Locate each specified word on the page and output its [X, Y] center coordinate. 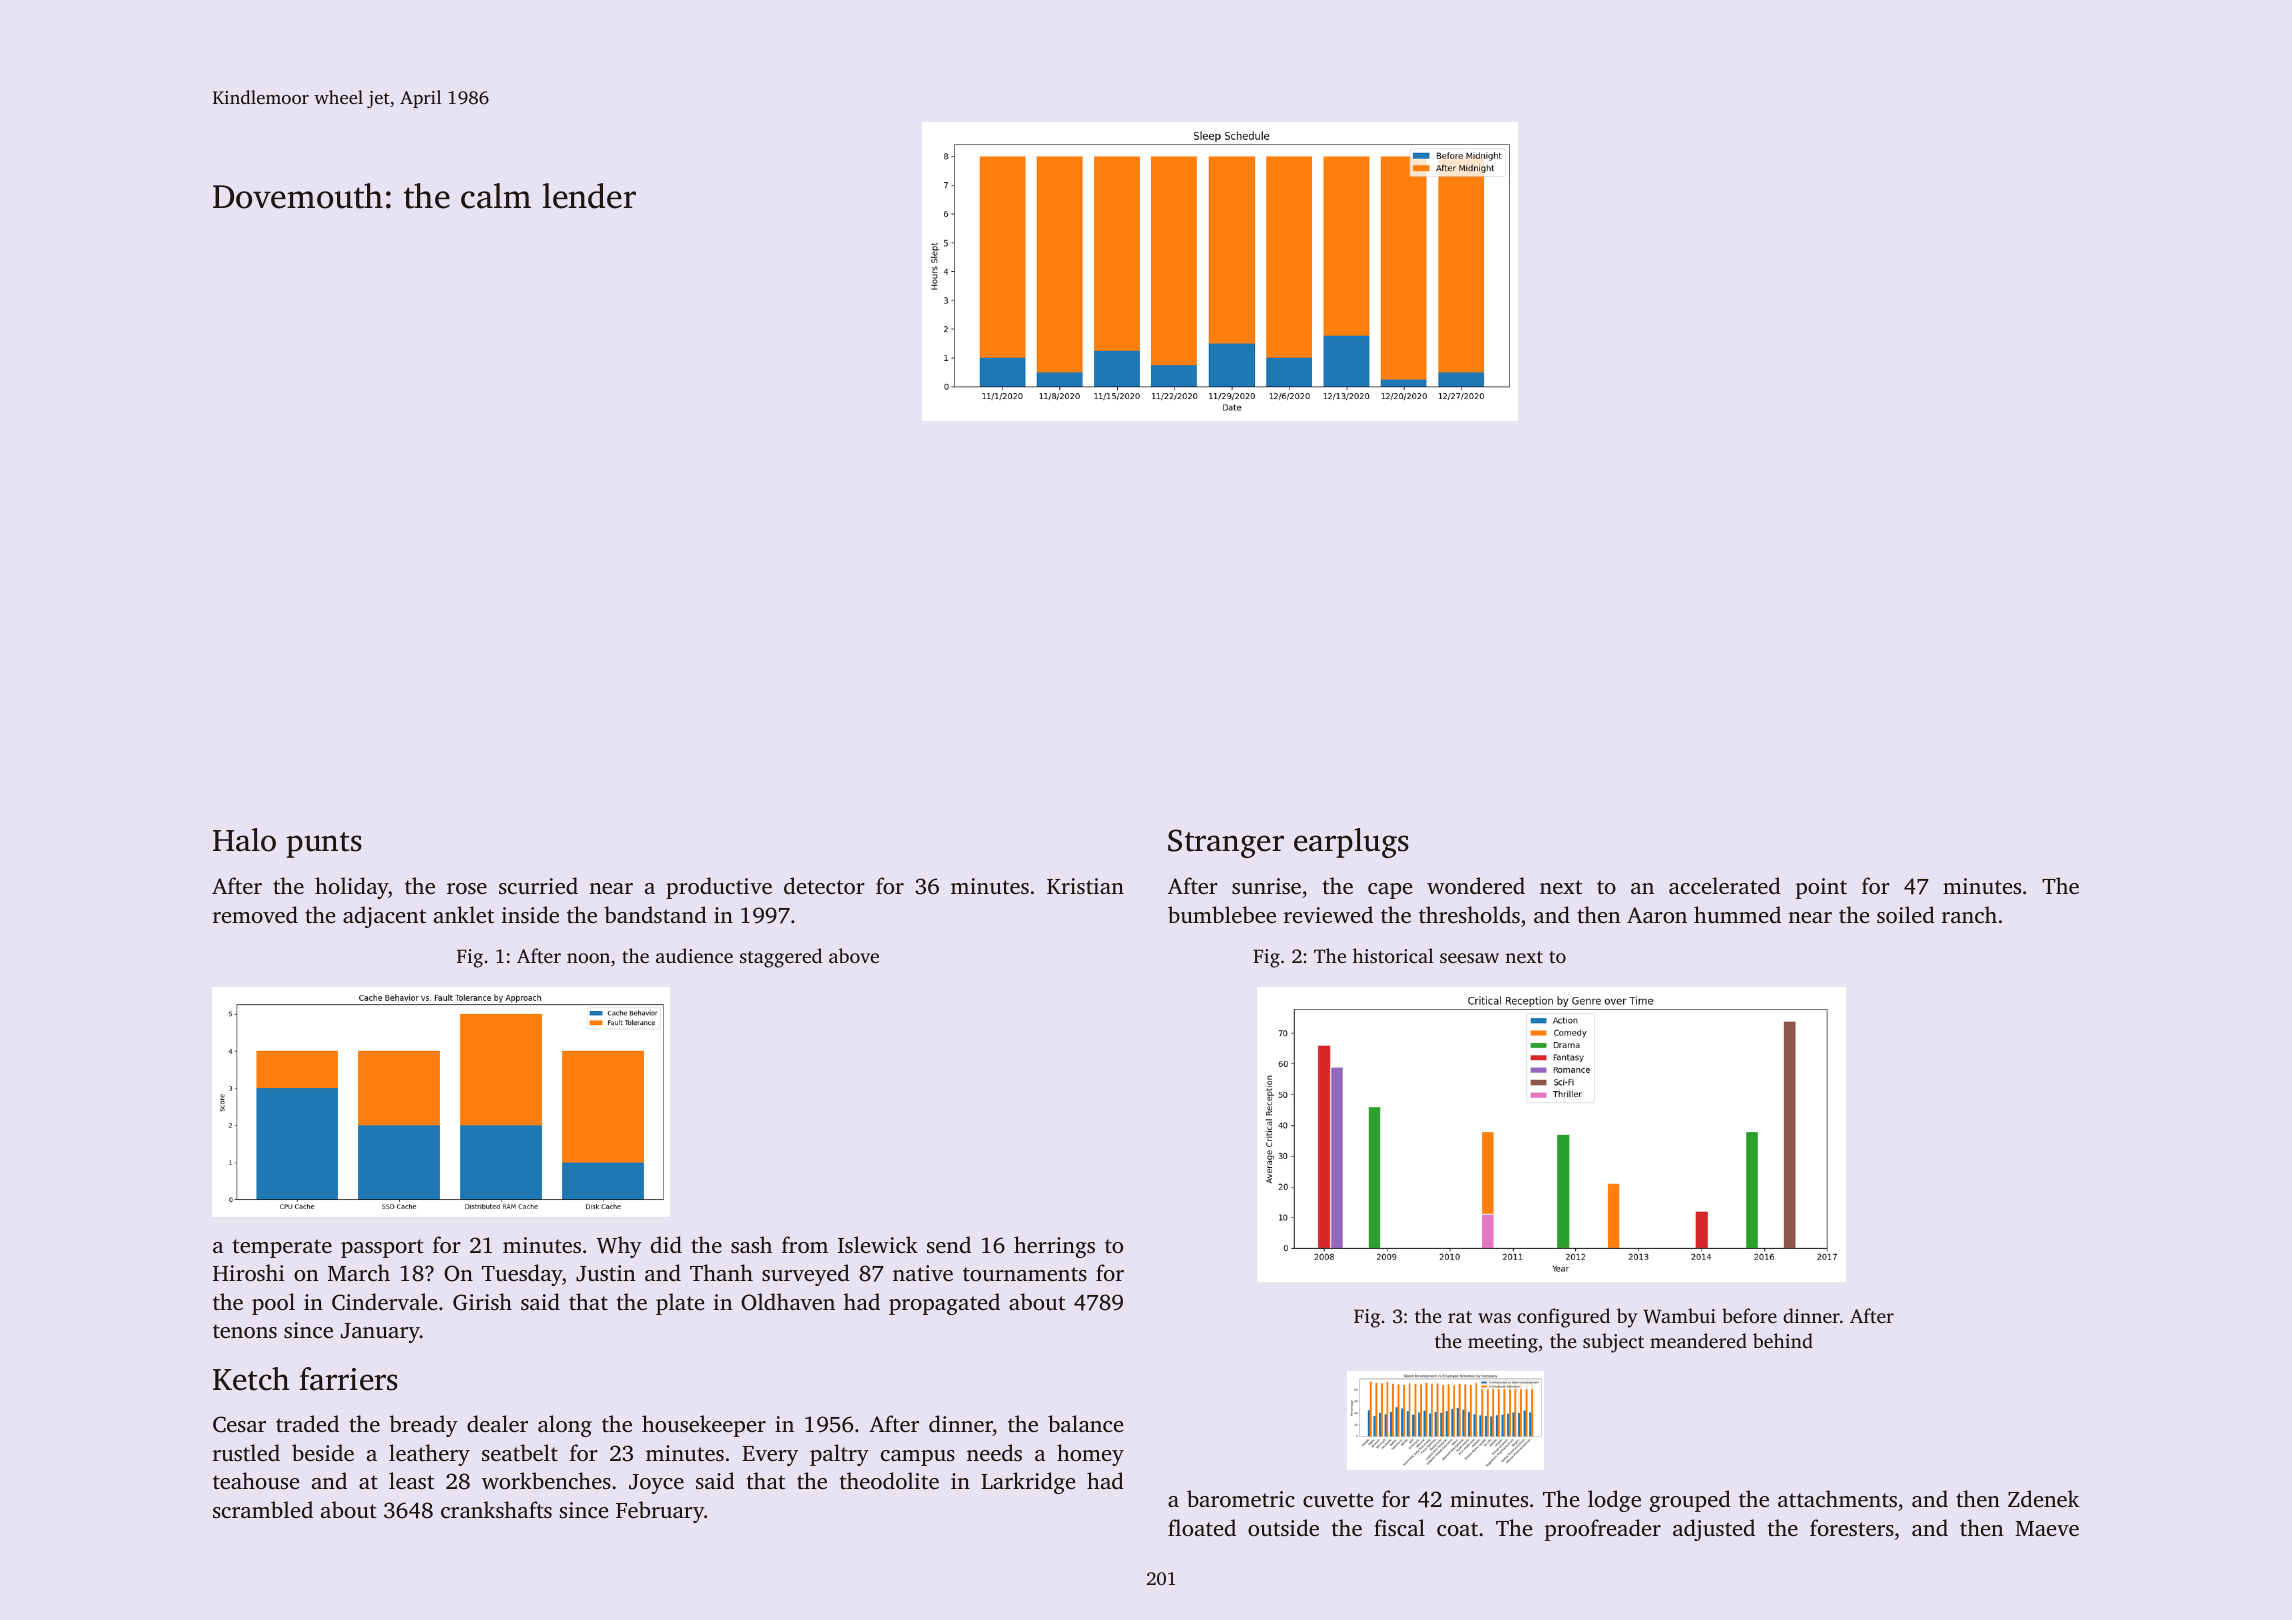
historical [1393, 955]
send [949, 1244]
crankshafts [496, 1509]
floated [1202, 1527]
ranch [1969, 914]
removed [255, 914]
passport [382, 1248]
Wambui [1679, 1316]
